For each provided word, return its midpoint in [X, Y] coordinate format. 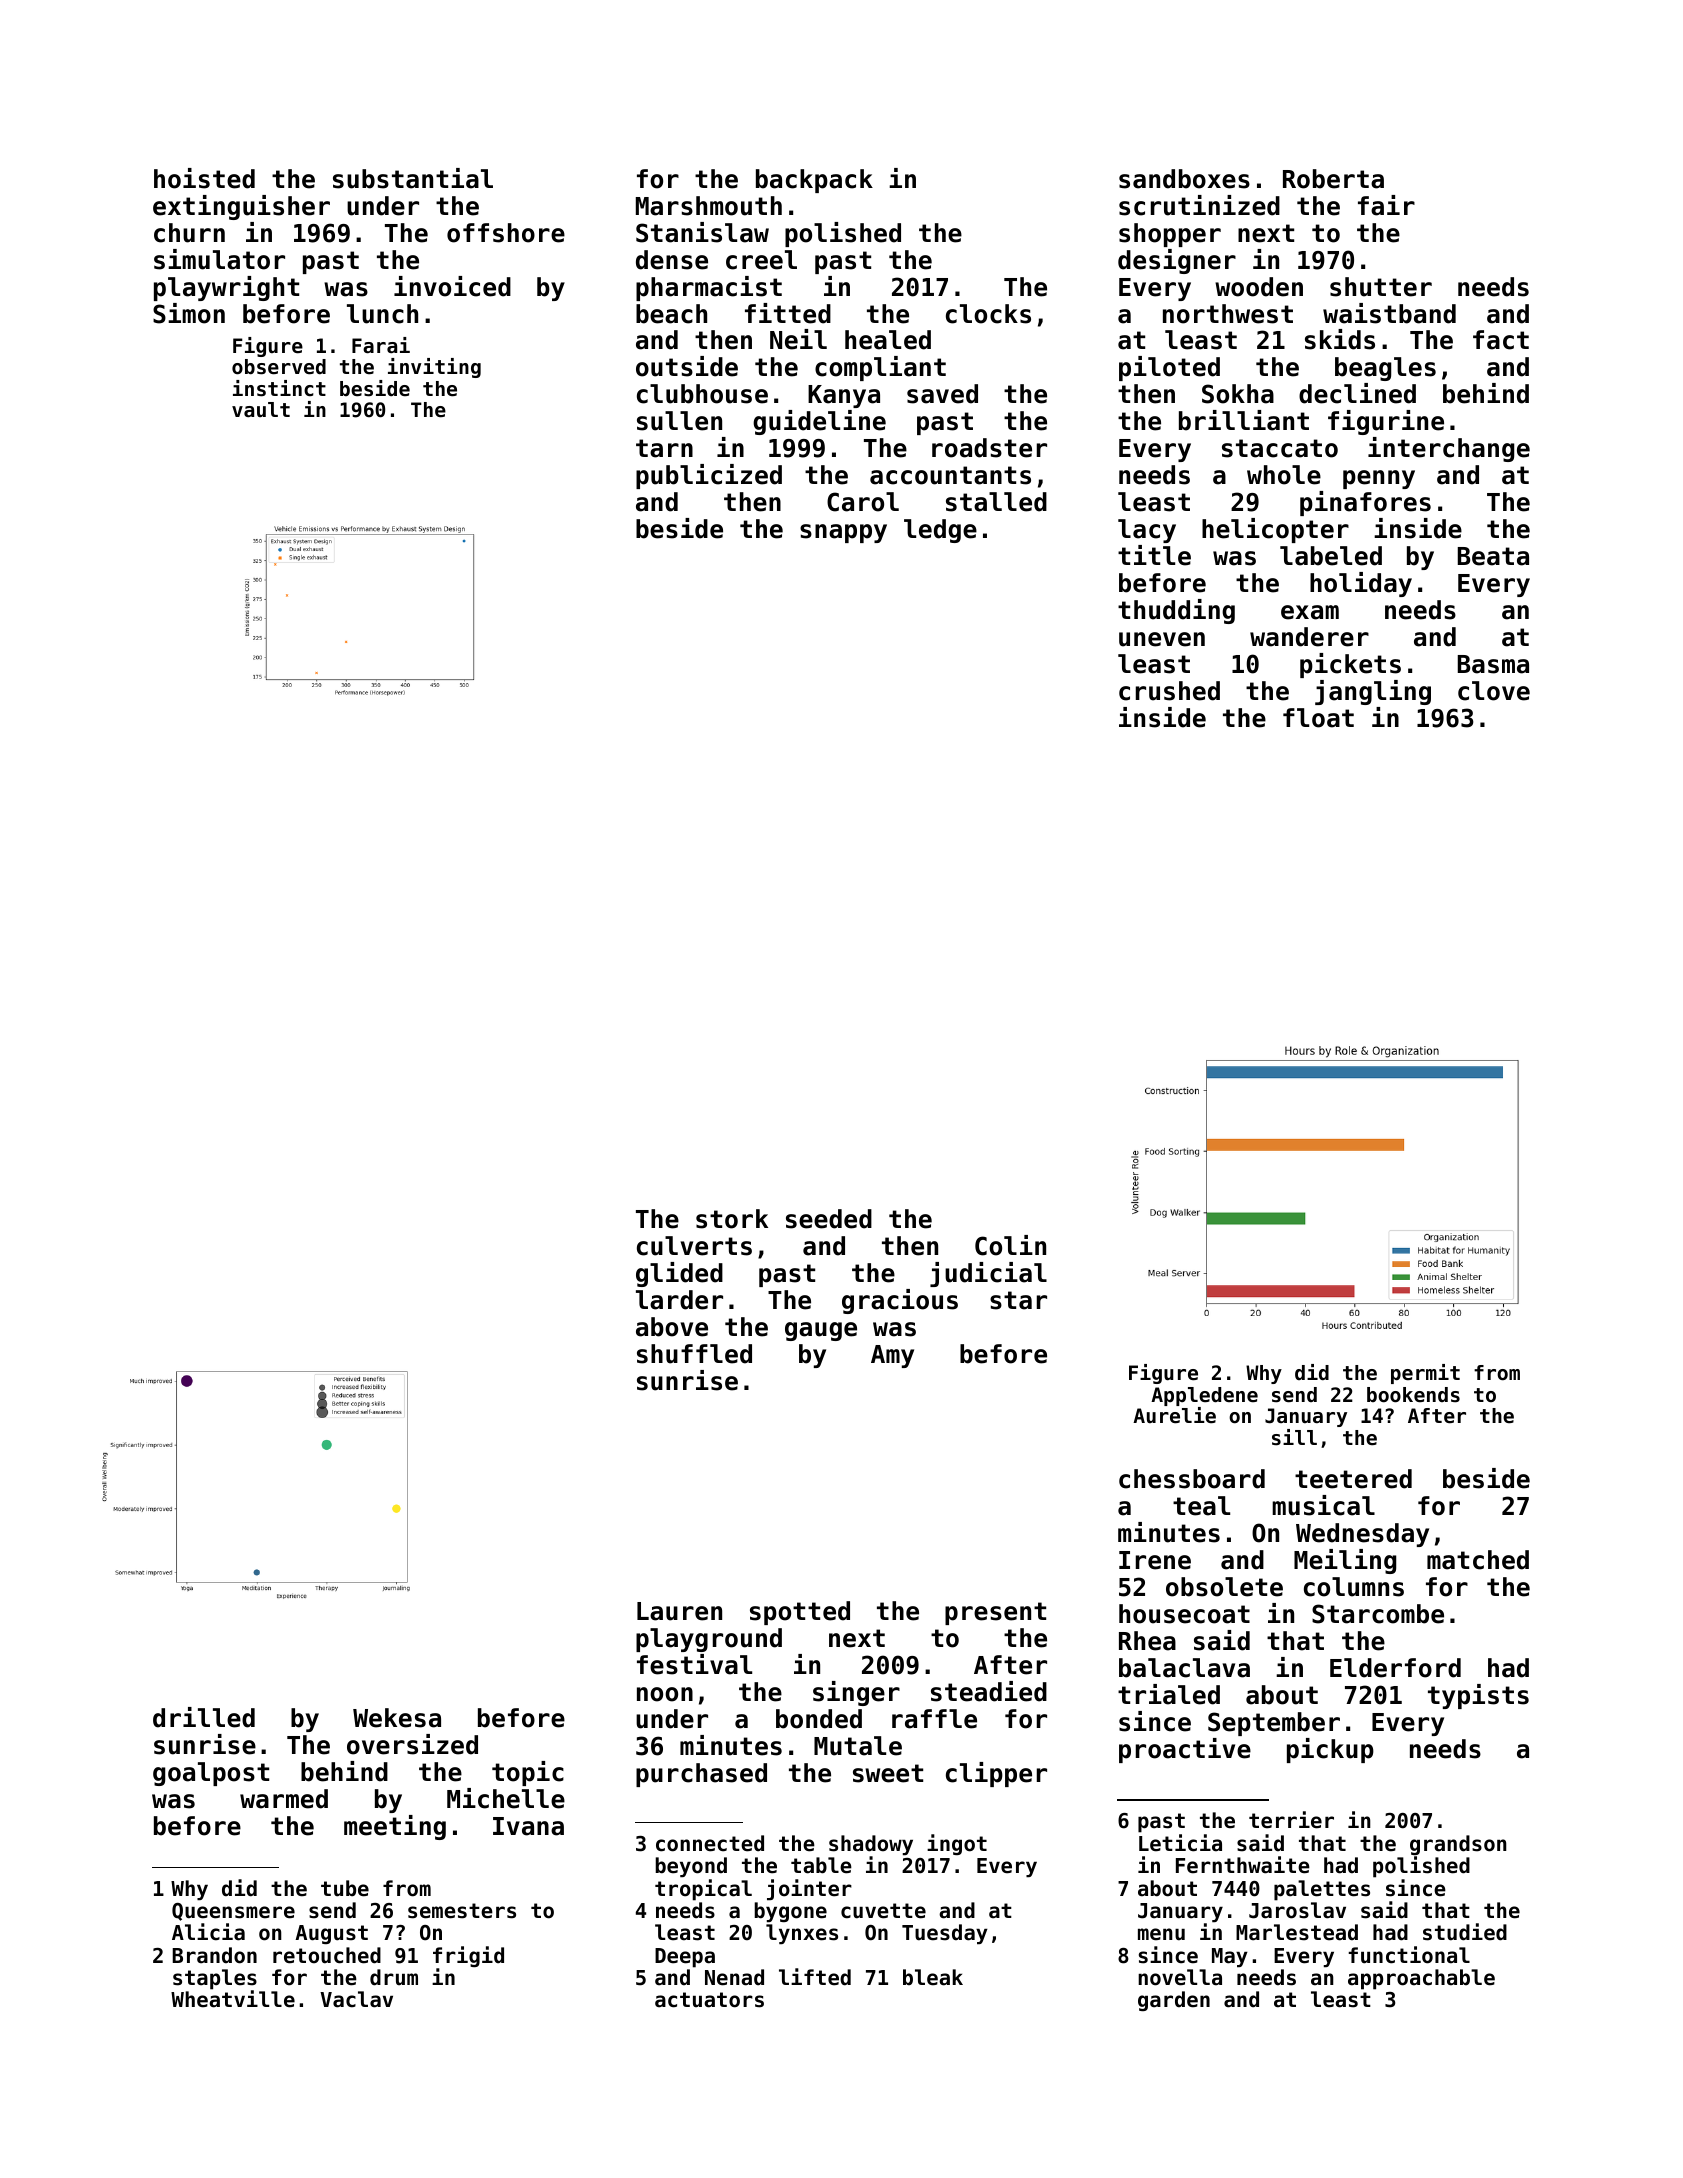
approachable [1421, 1979]
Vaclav [356, 1999]
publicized [709, 476]
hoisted [204, 178]
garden [1174, 2001]
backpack [814, 181]
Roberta [1333, 179]
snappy [843, 533]
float [1318, 718]
